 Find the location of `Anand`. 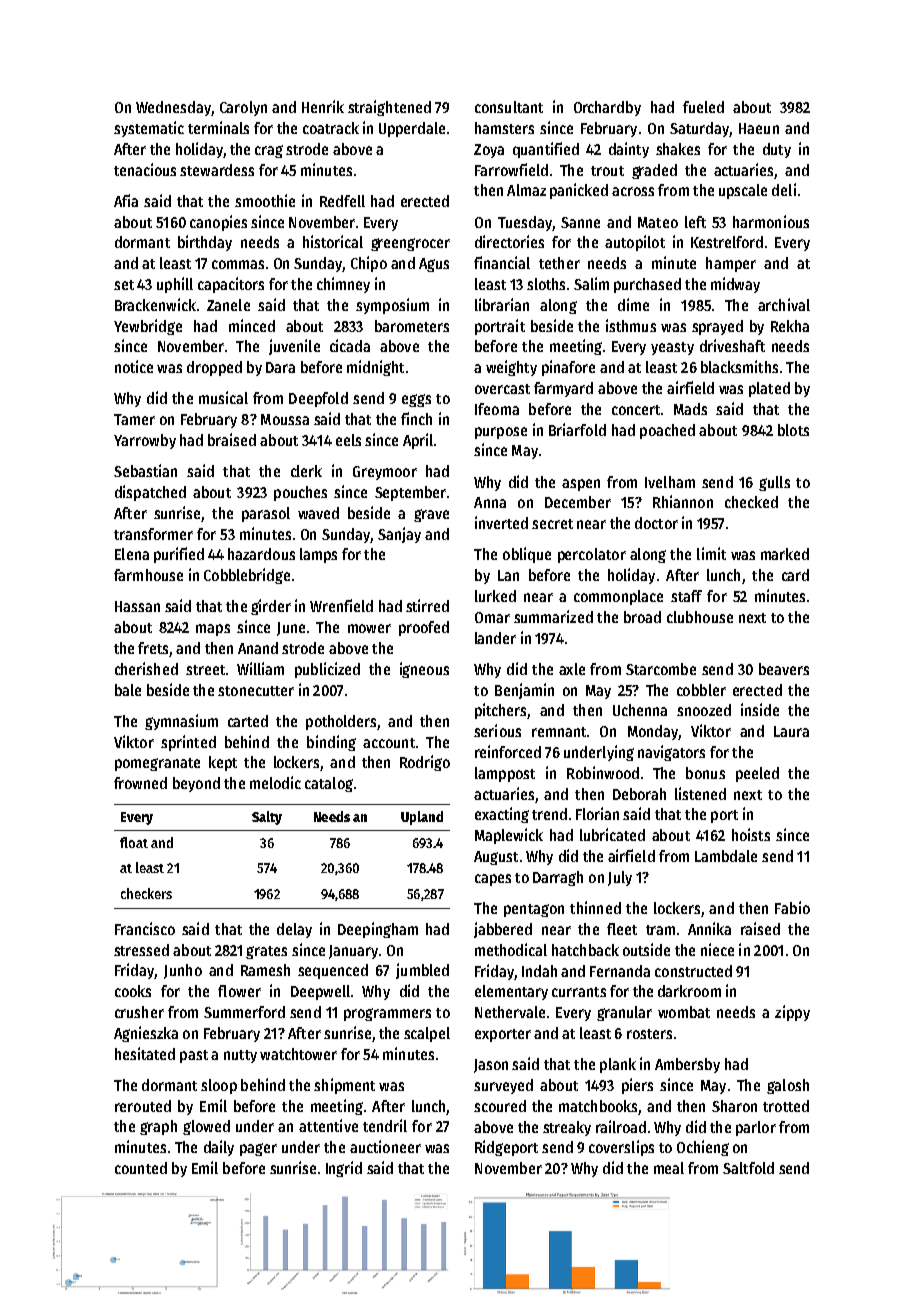

Anand is located at coordinates (258, 648).
